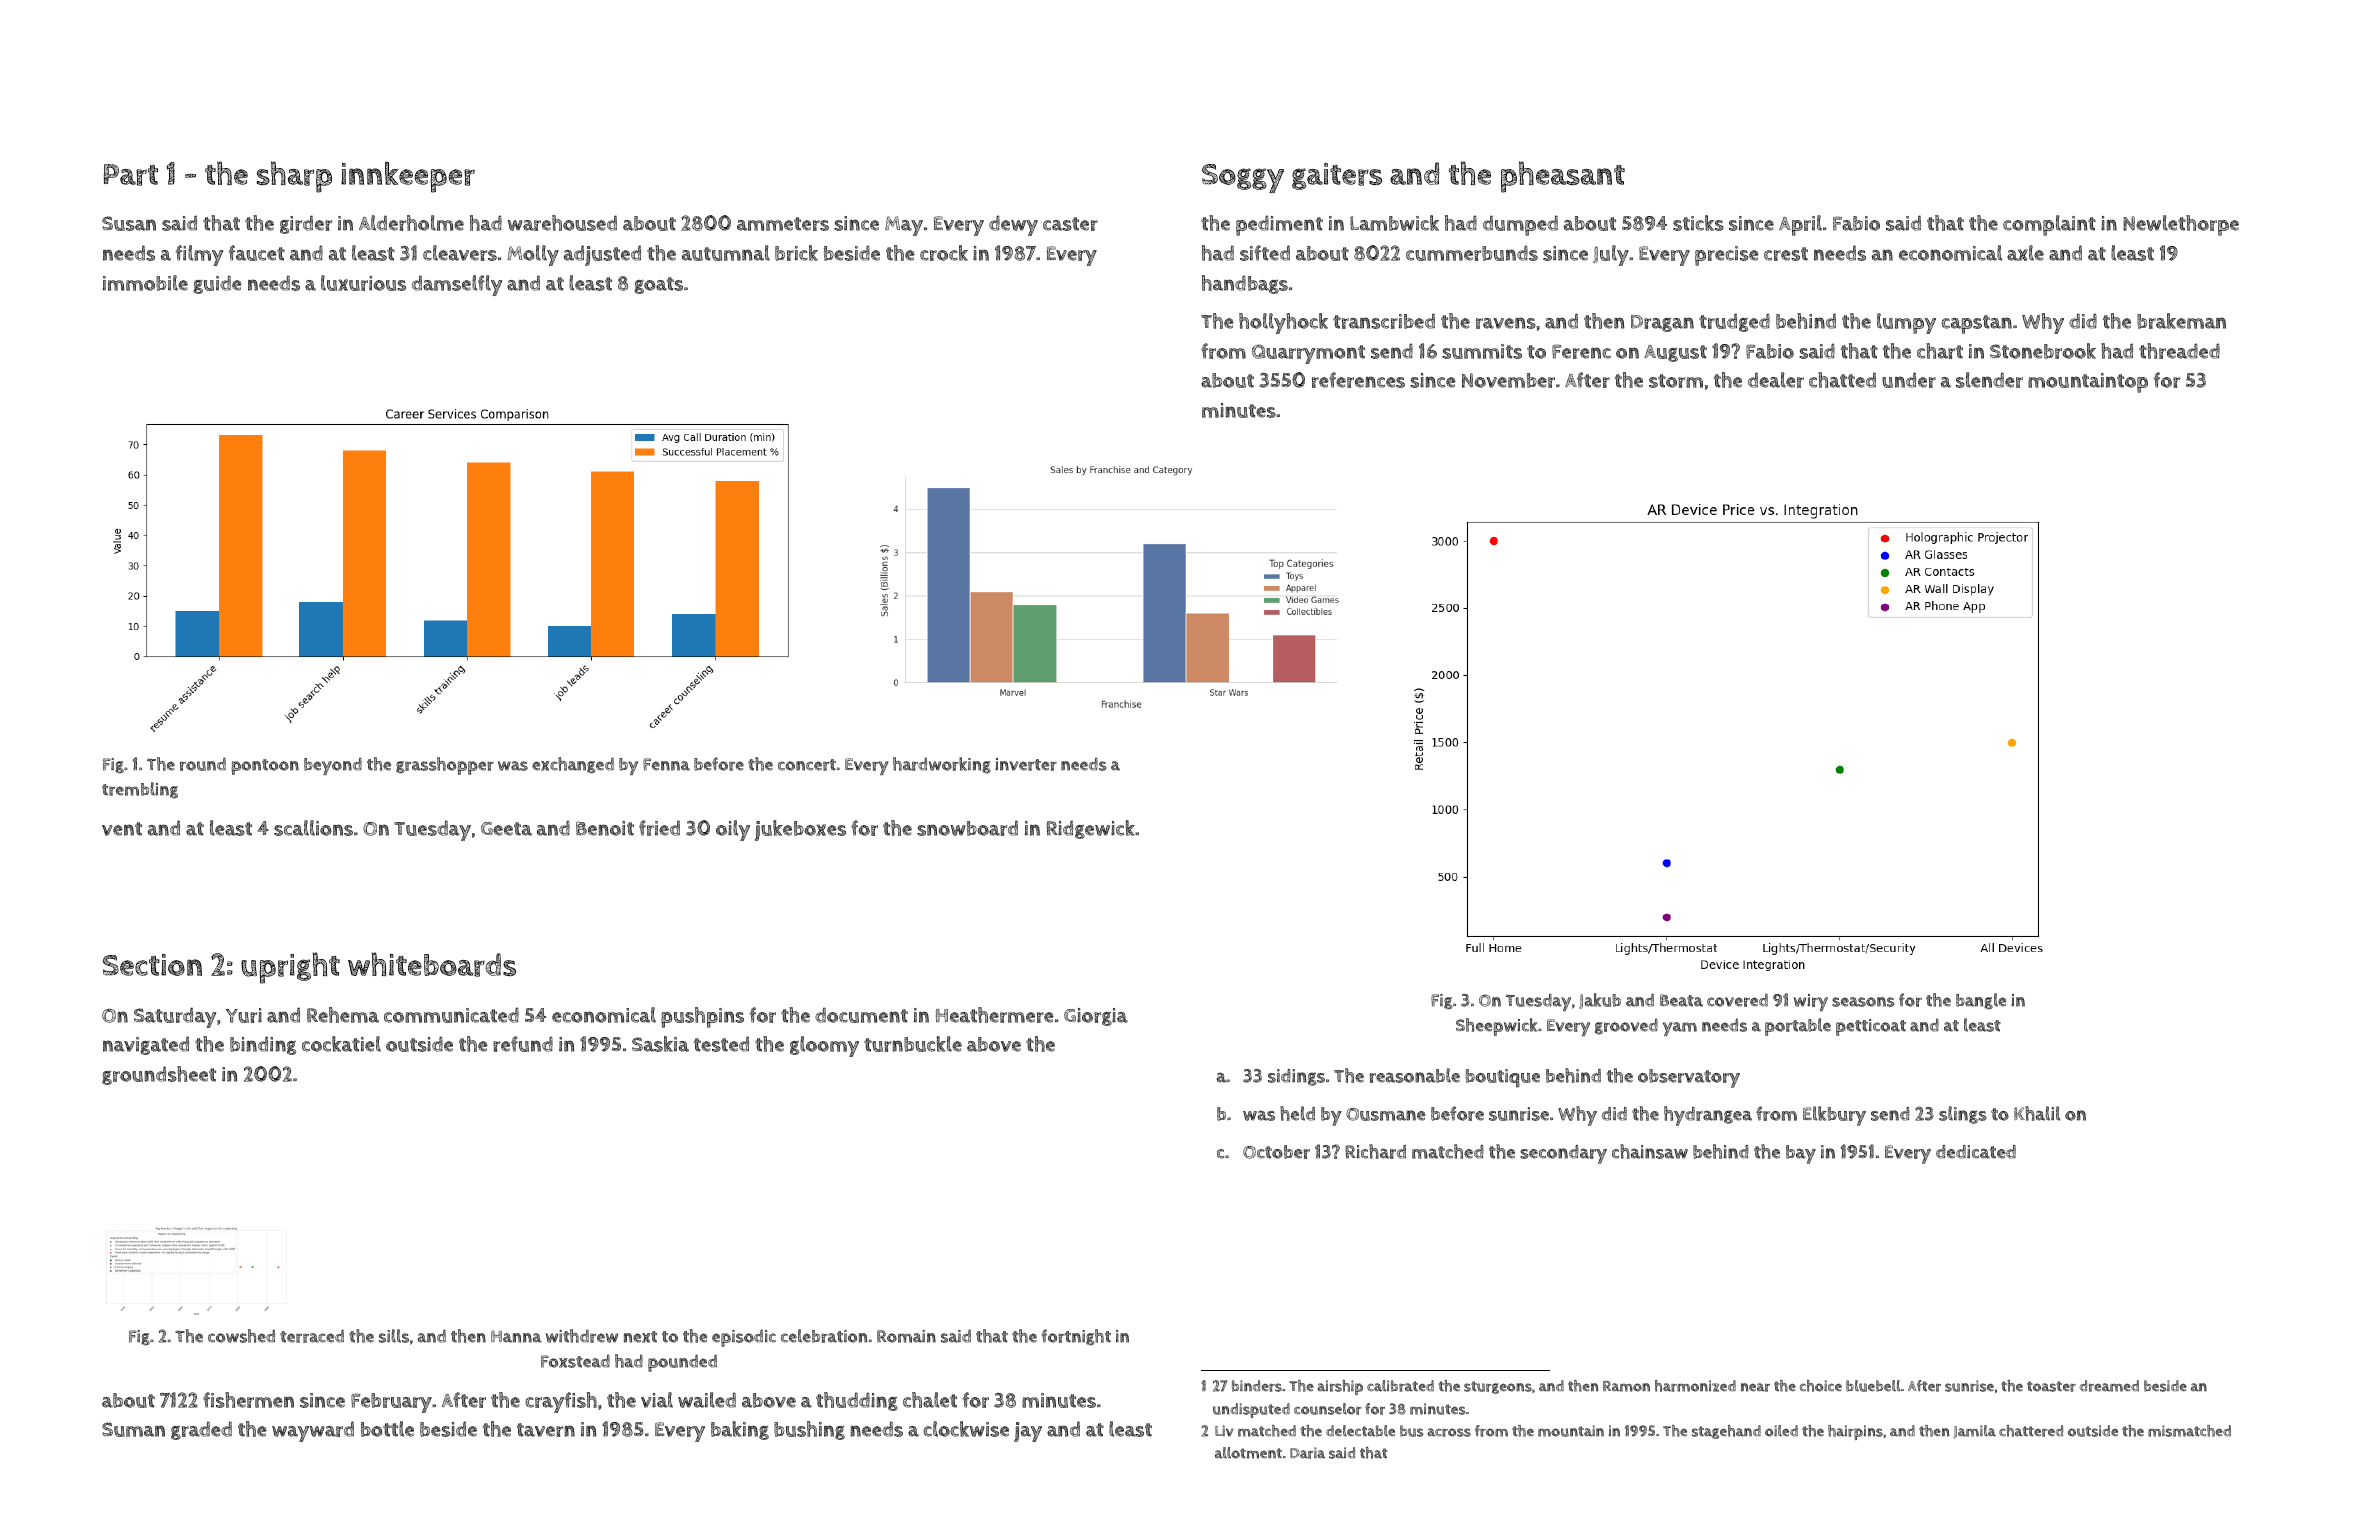  What do you see at coordinates (659, 828) in the screenshot?
I see `fried` at bounding box center [659, 828].
